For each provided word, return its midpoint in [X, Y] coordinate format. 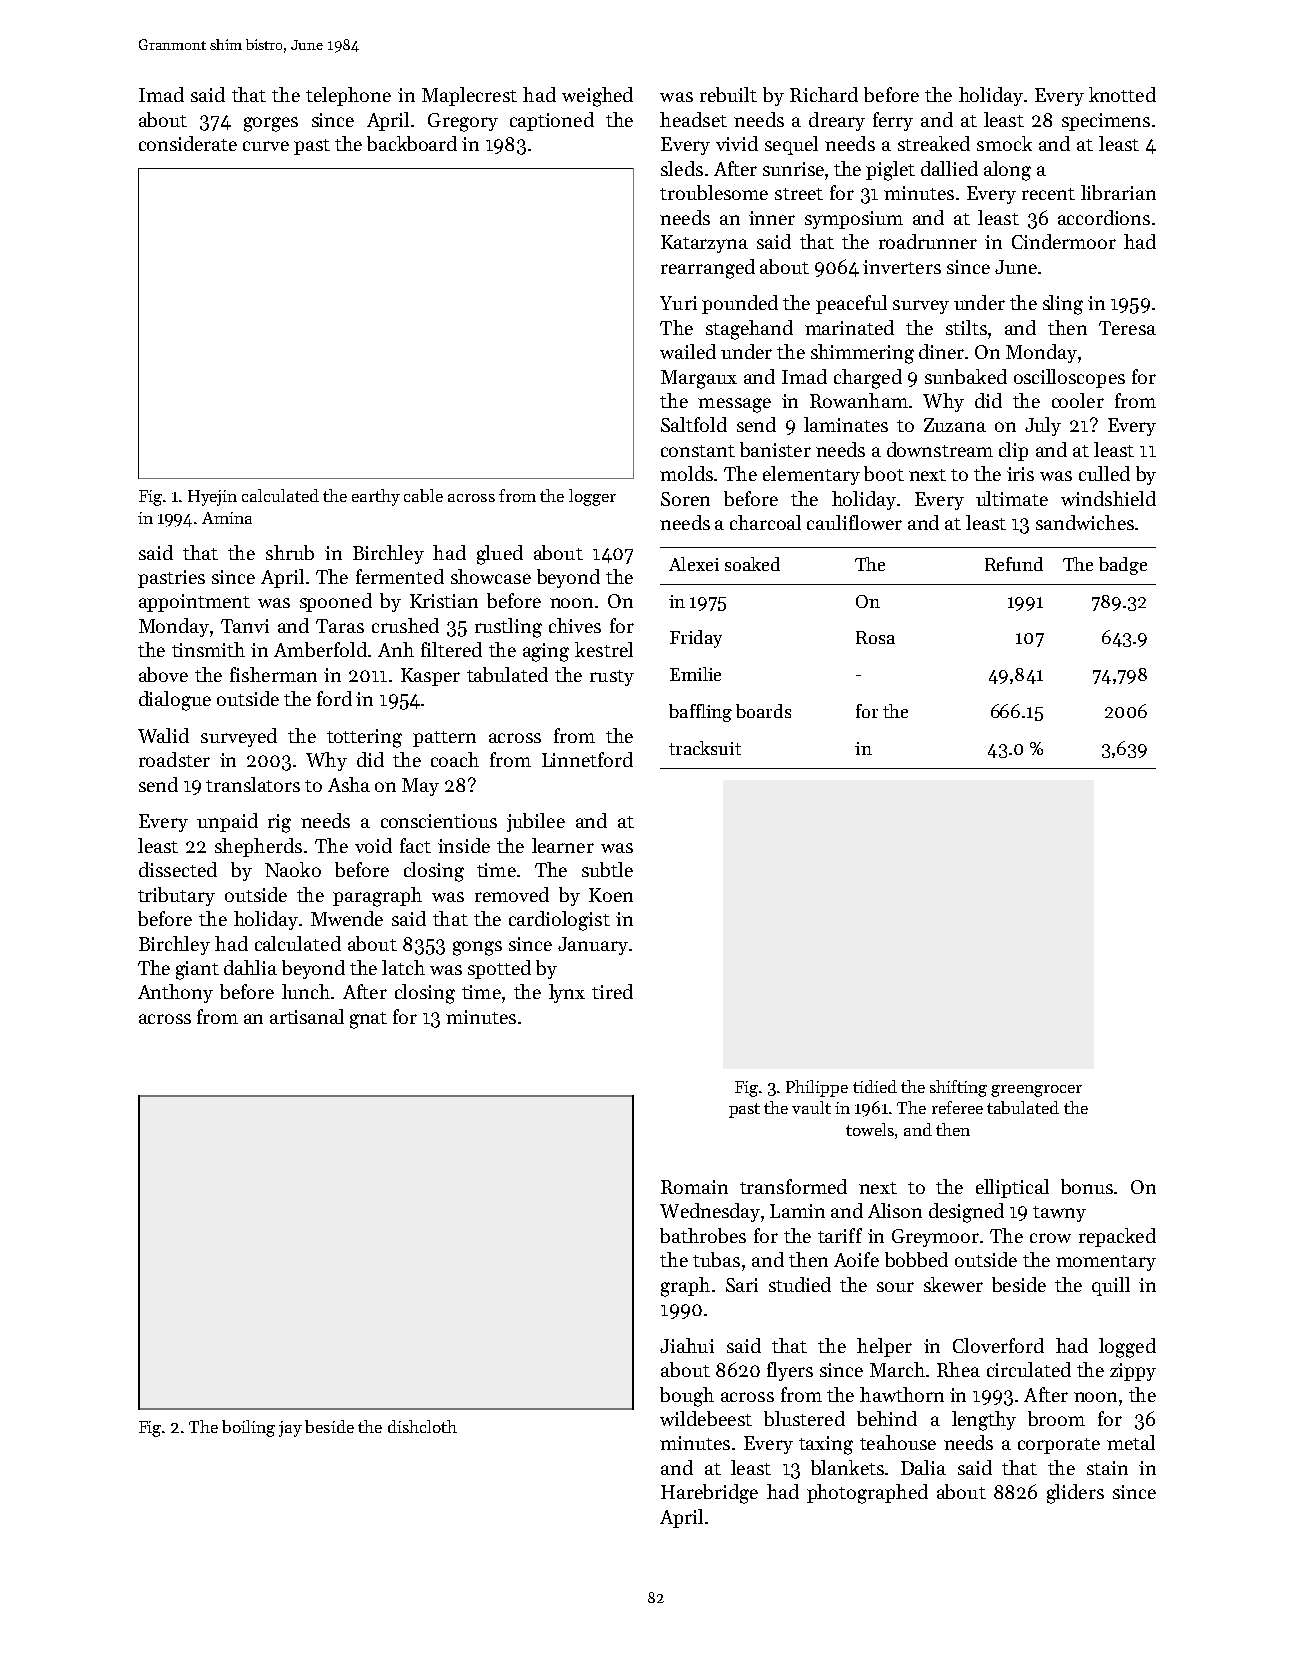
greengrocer [1036, 1091]
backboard [412, 143]
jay [290, 1429]
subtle [607, 869]
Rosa [875, 637]
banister [775, 449]
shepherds [258, 847]
